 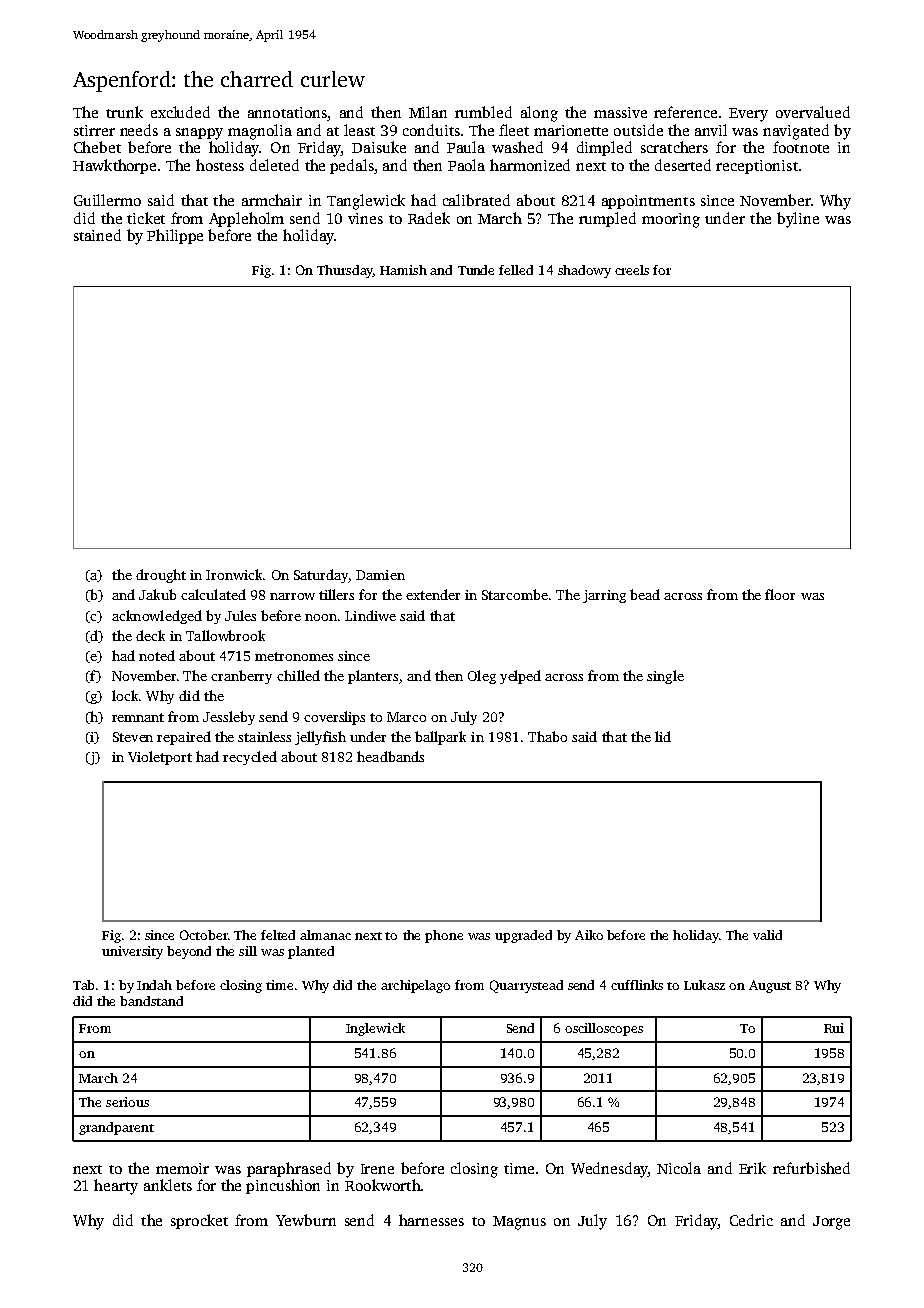 What do you see at coordinates (132, 952) in the document?
I see `university` at bounding box center [132, 952].
